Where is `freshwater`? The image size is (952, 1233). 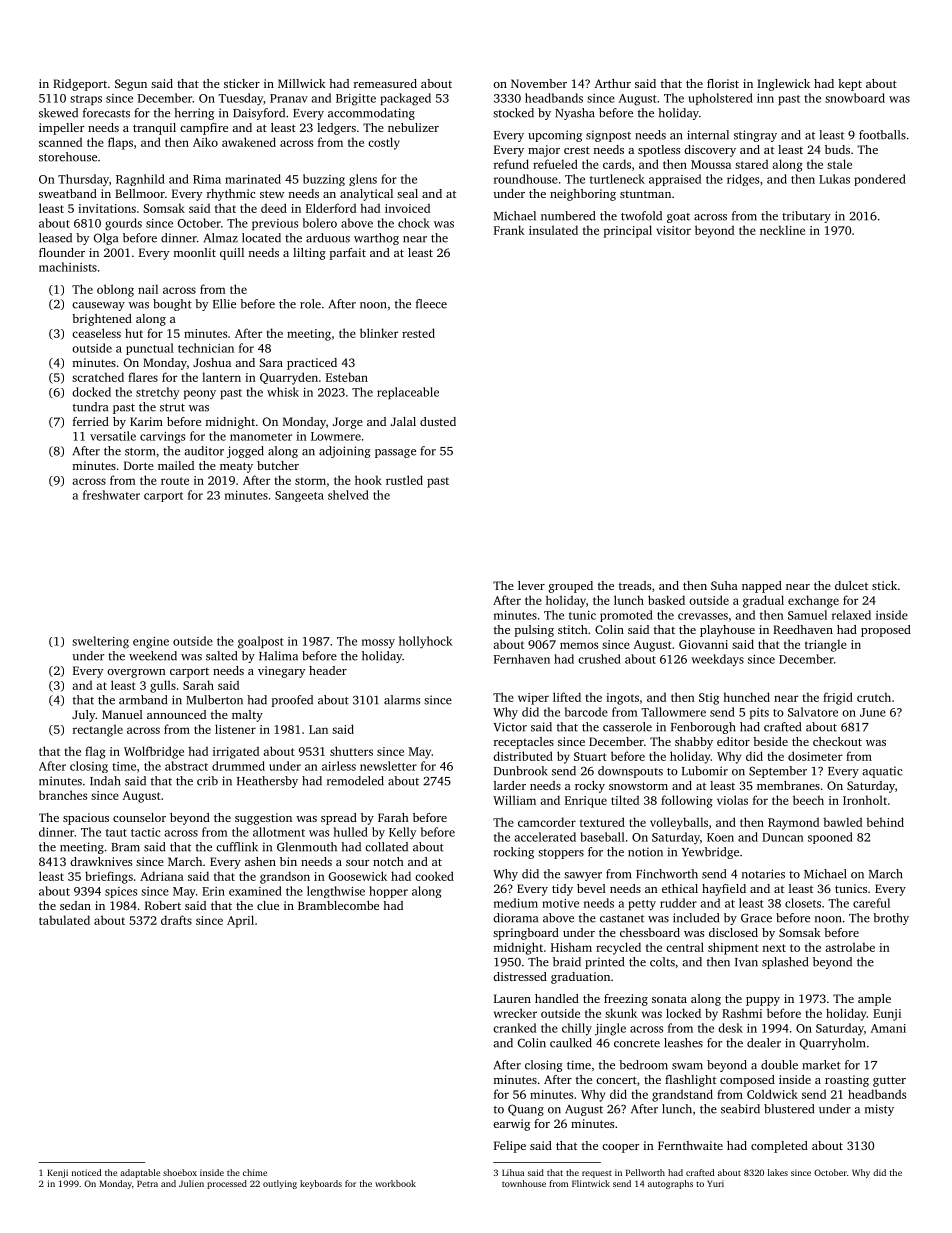
freshwater is located at coordinates (111, 495).
